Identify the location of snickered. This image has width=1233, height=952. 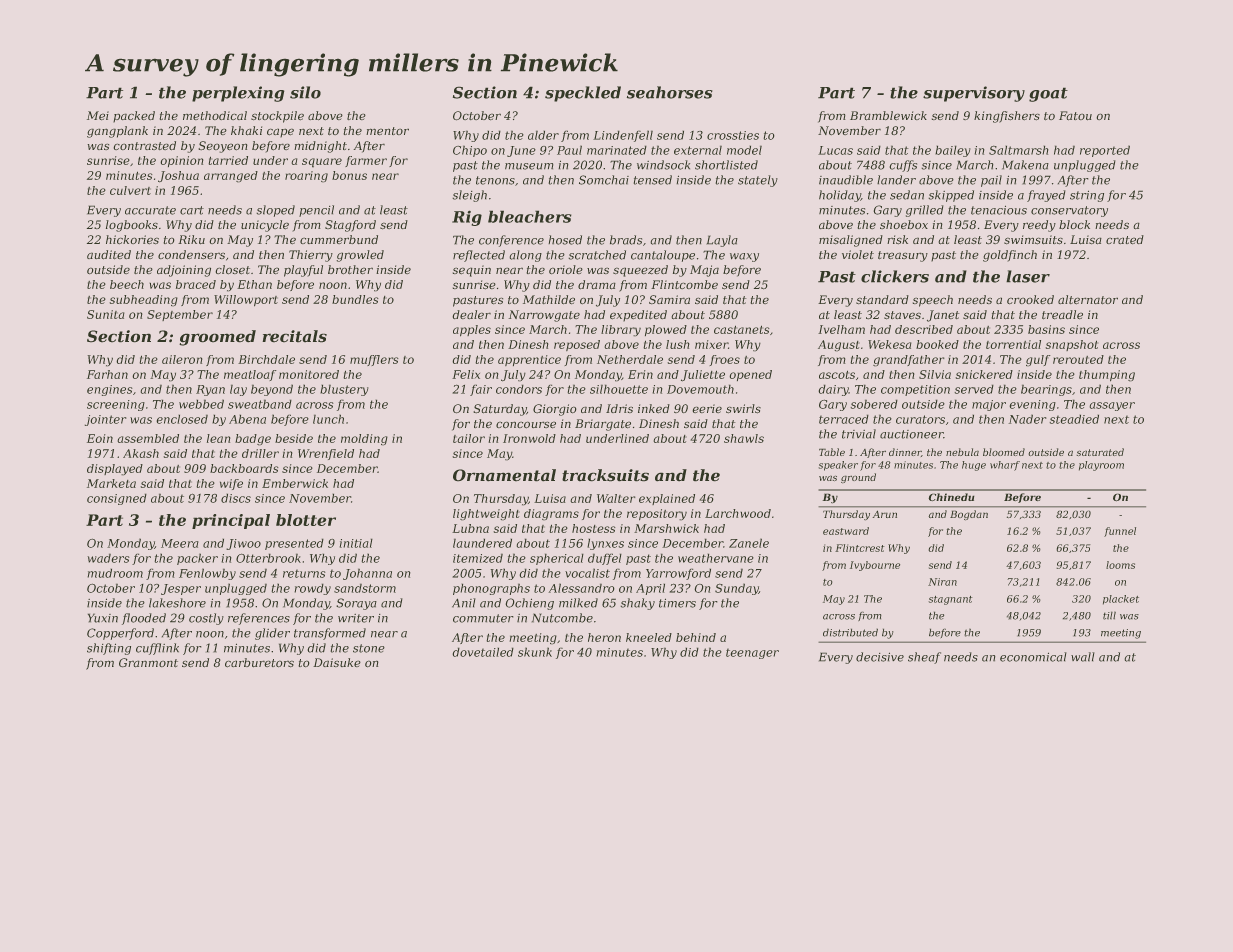
(984, 374).
